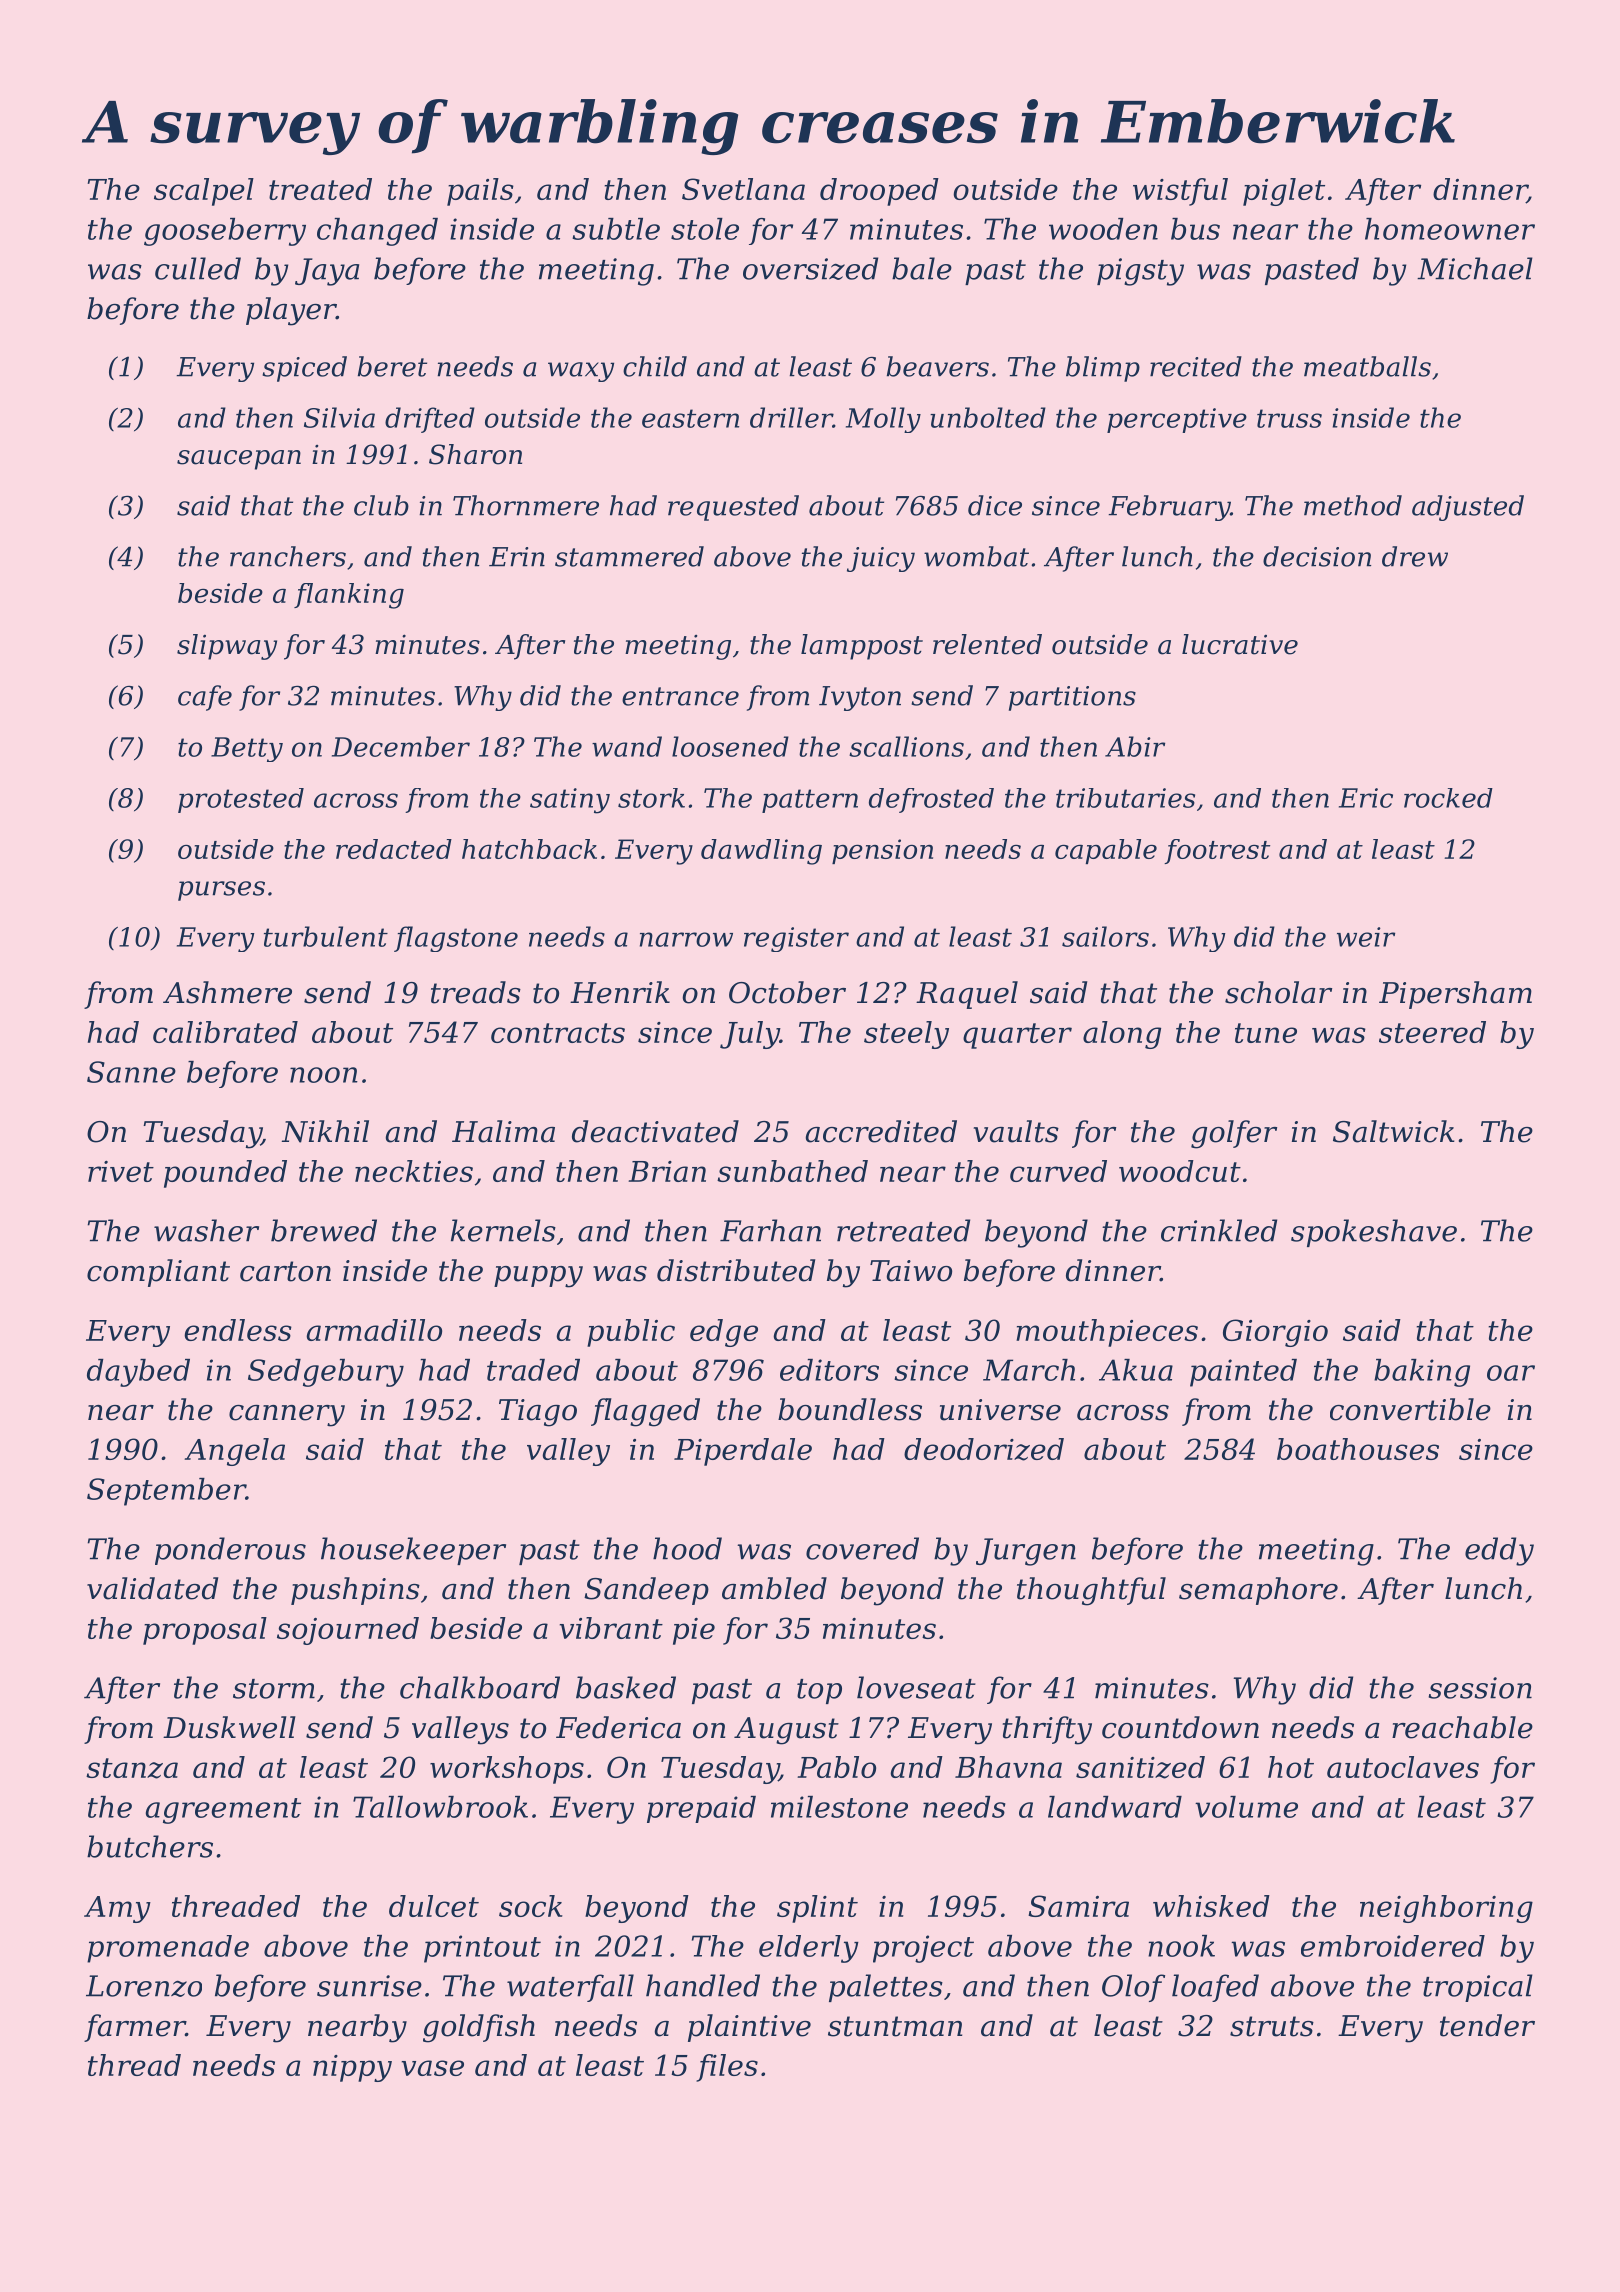 Image resolution: width=1620 pixels, height=2292 pixels. Describe the element at coordinates (291, 311) in the image. I see `player` at that location.
